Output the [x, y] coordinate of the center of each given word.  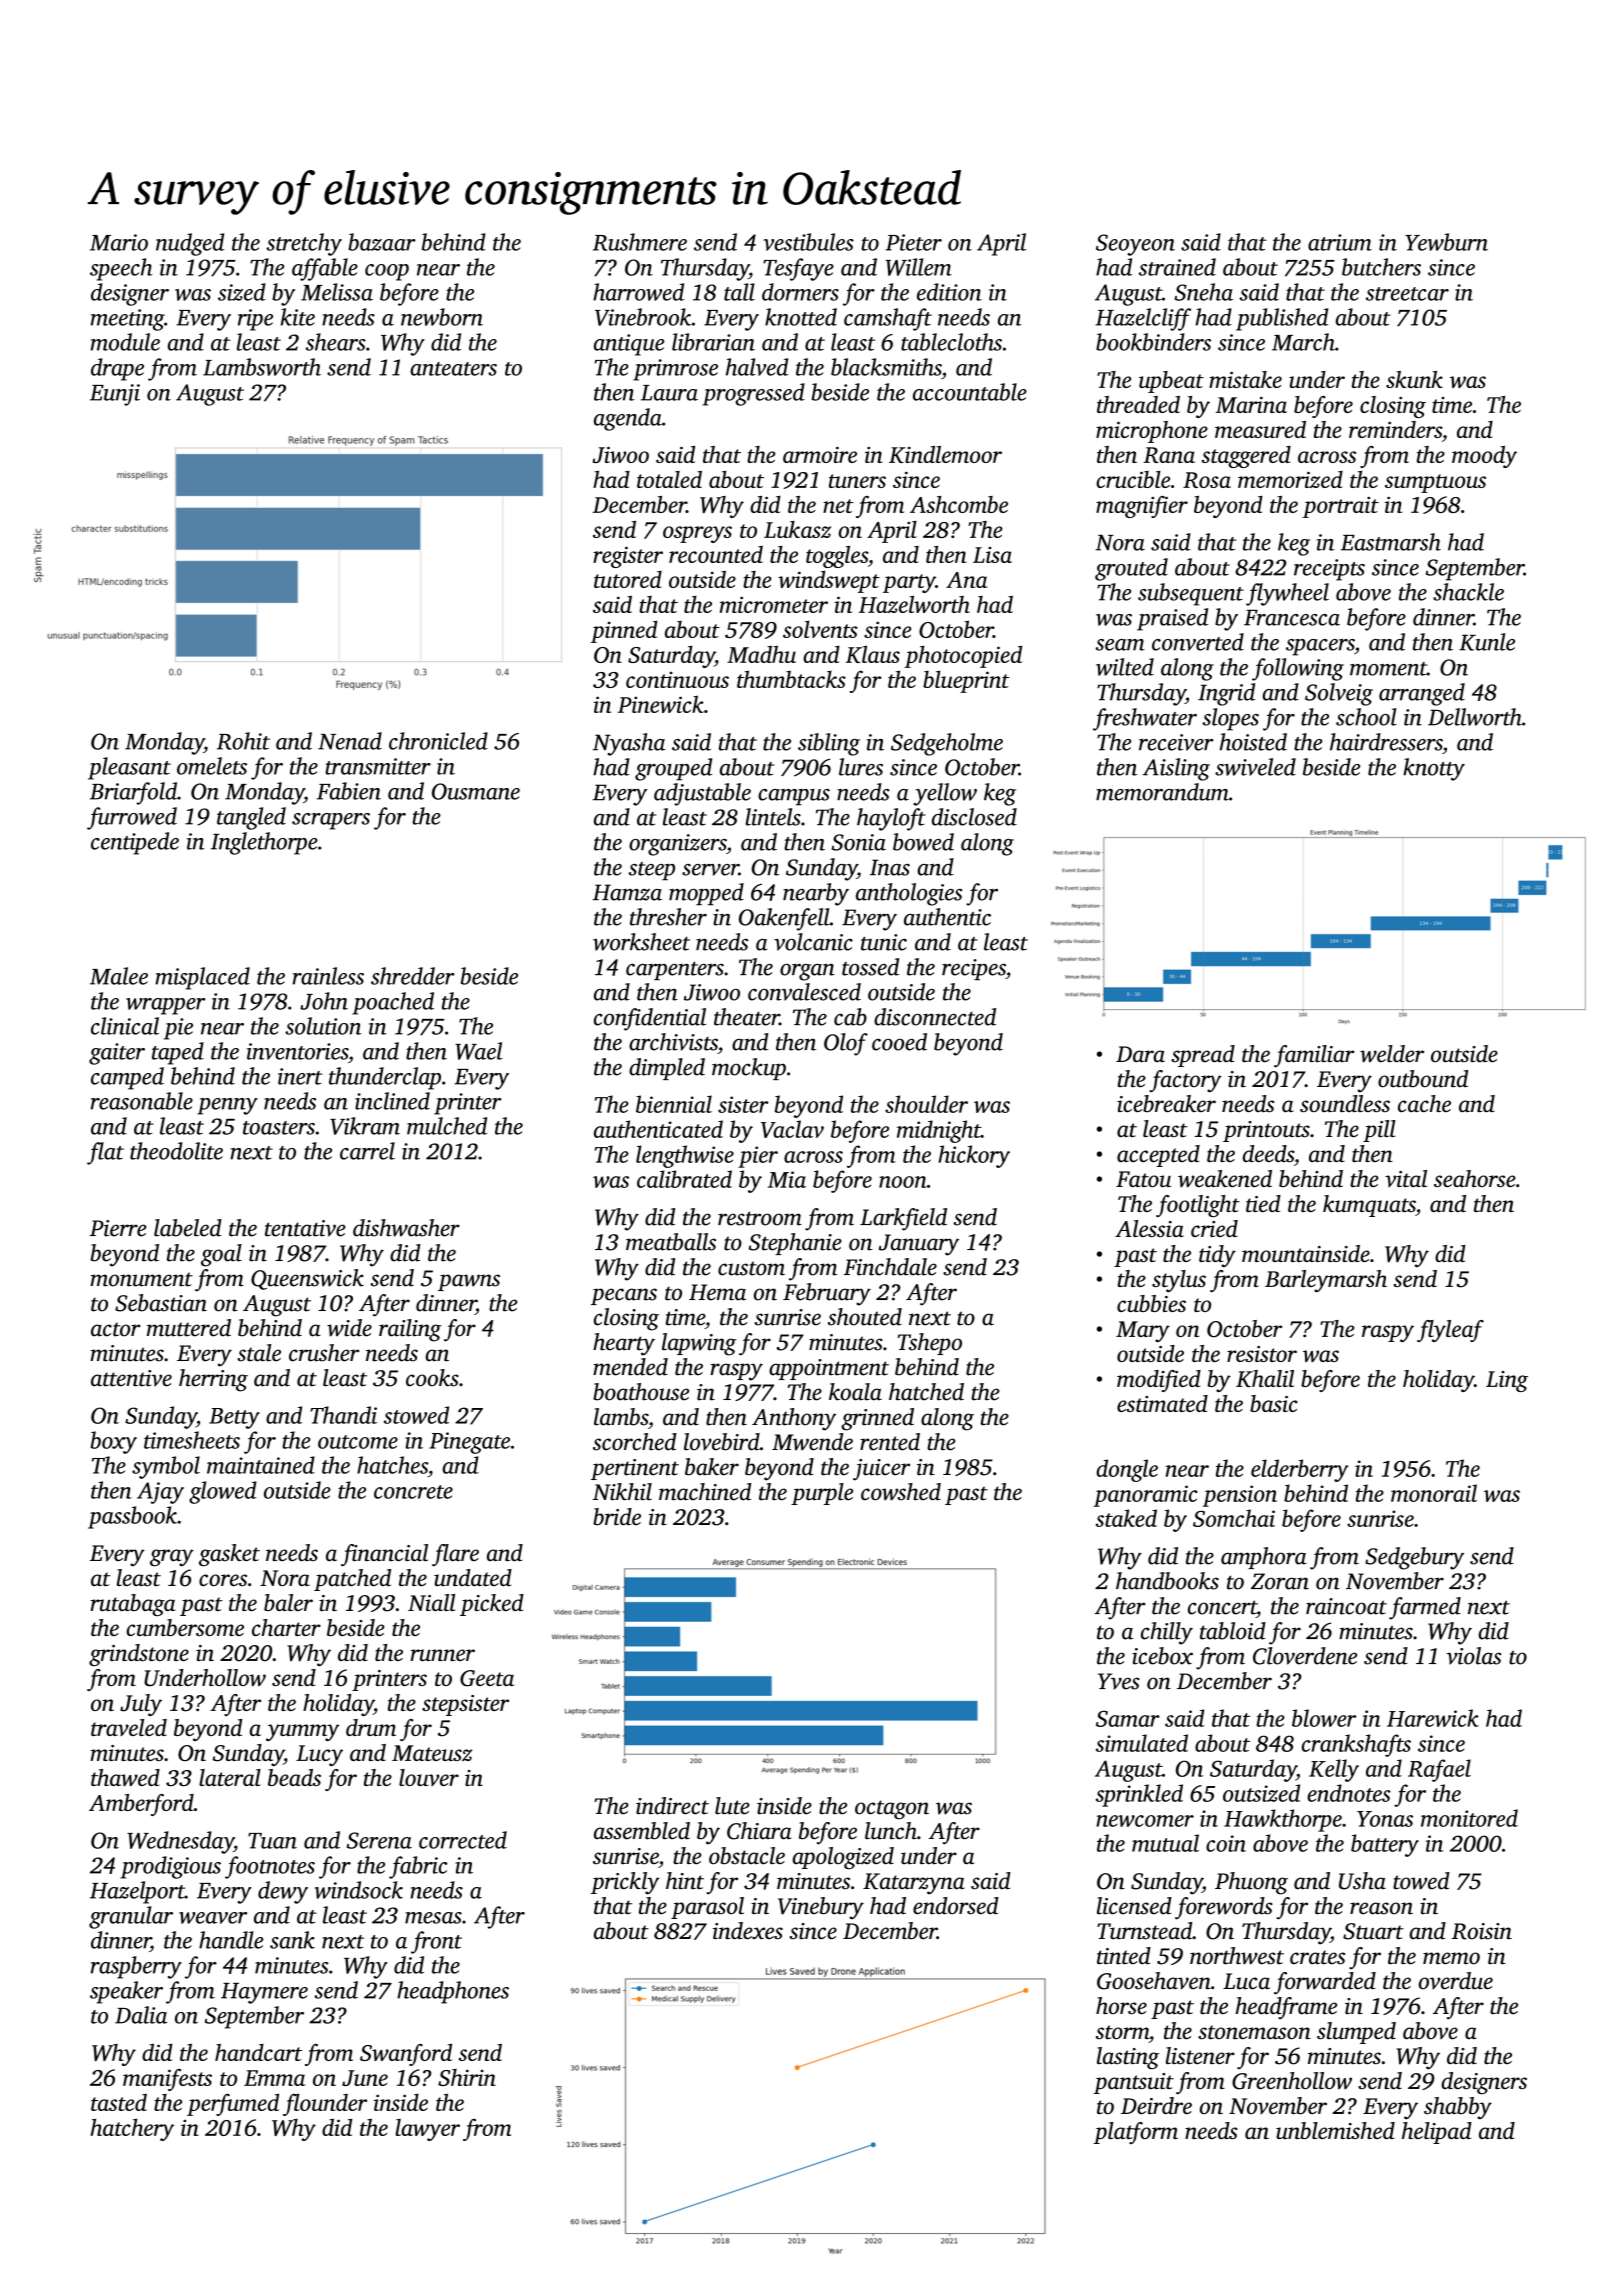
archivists [673, 1042]
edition [949, 292]
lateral [230, 1777]
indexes [748, 1931]
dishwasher [406, 1228]
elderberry [1300, 1470]
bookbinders [1153, 342]
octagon [892, 1810]
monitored [1469, 1818]
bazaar [382, 242]
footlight [1198, 1206]
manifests [167, 2080]
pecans [624, 1296]
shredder [413, 976]
